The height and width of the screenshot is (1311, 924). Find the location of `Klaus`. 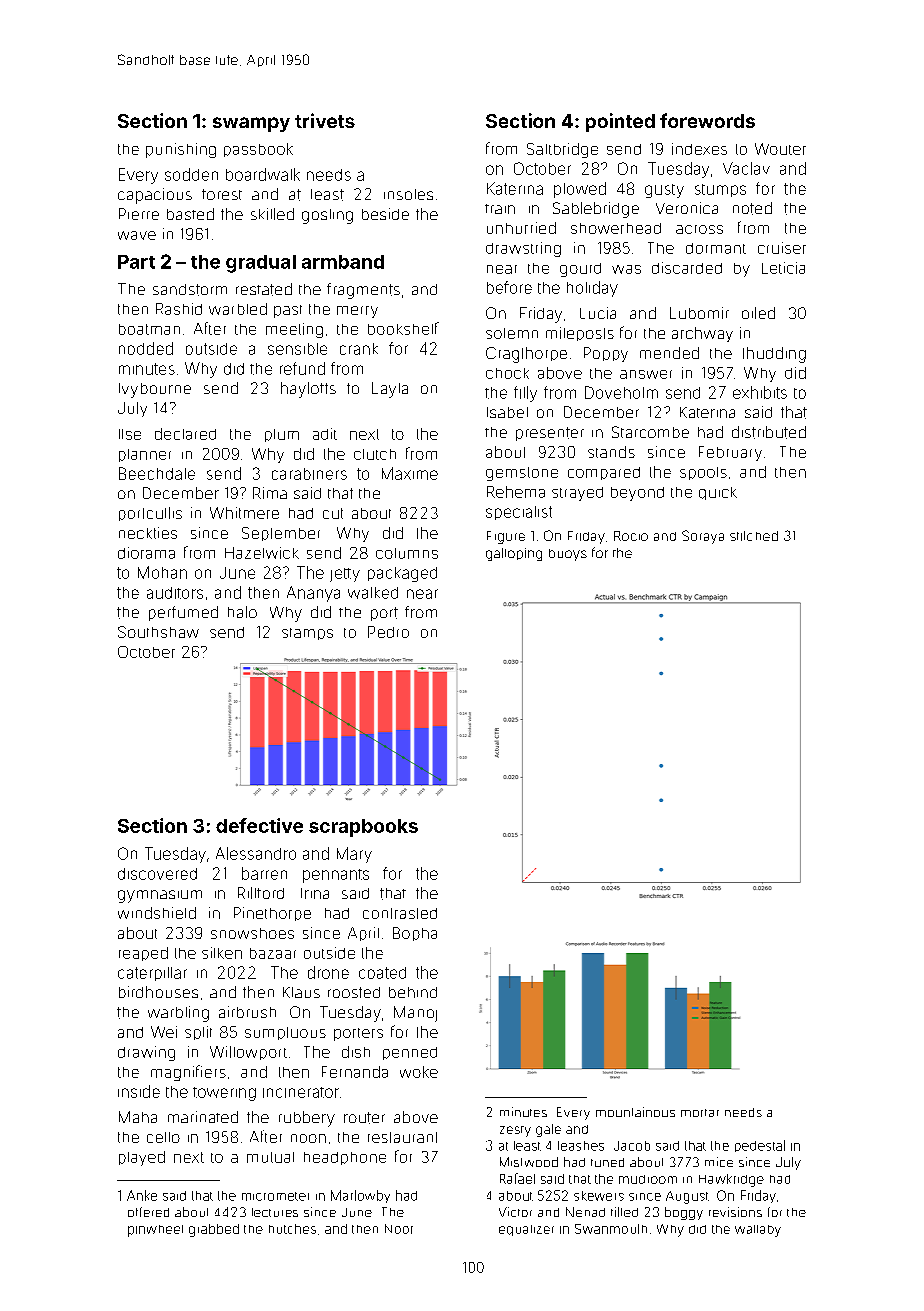

Klaus is located at coordinates (301, 992).
